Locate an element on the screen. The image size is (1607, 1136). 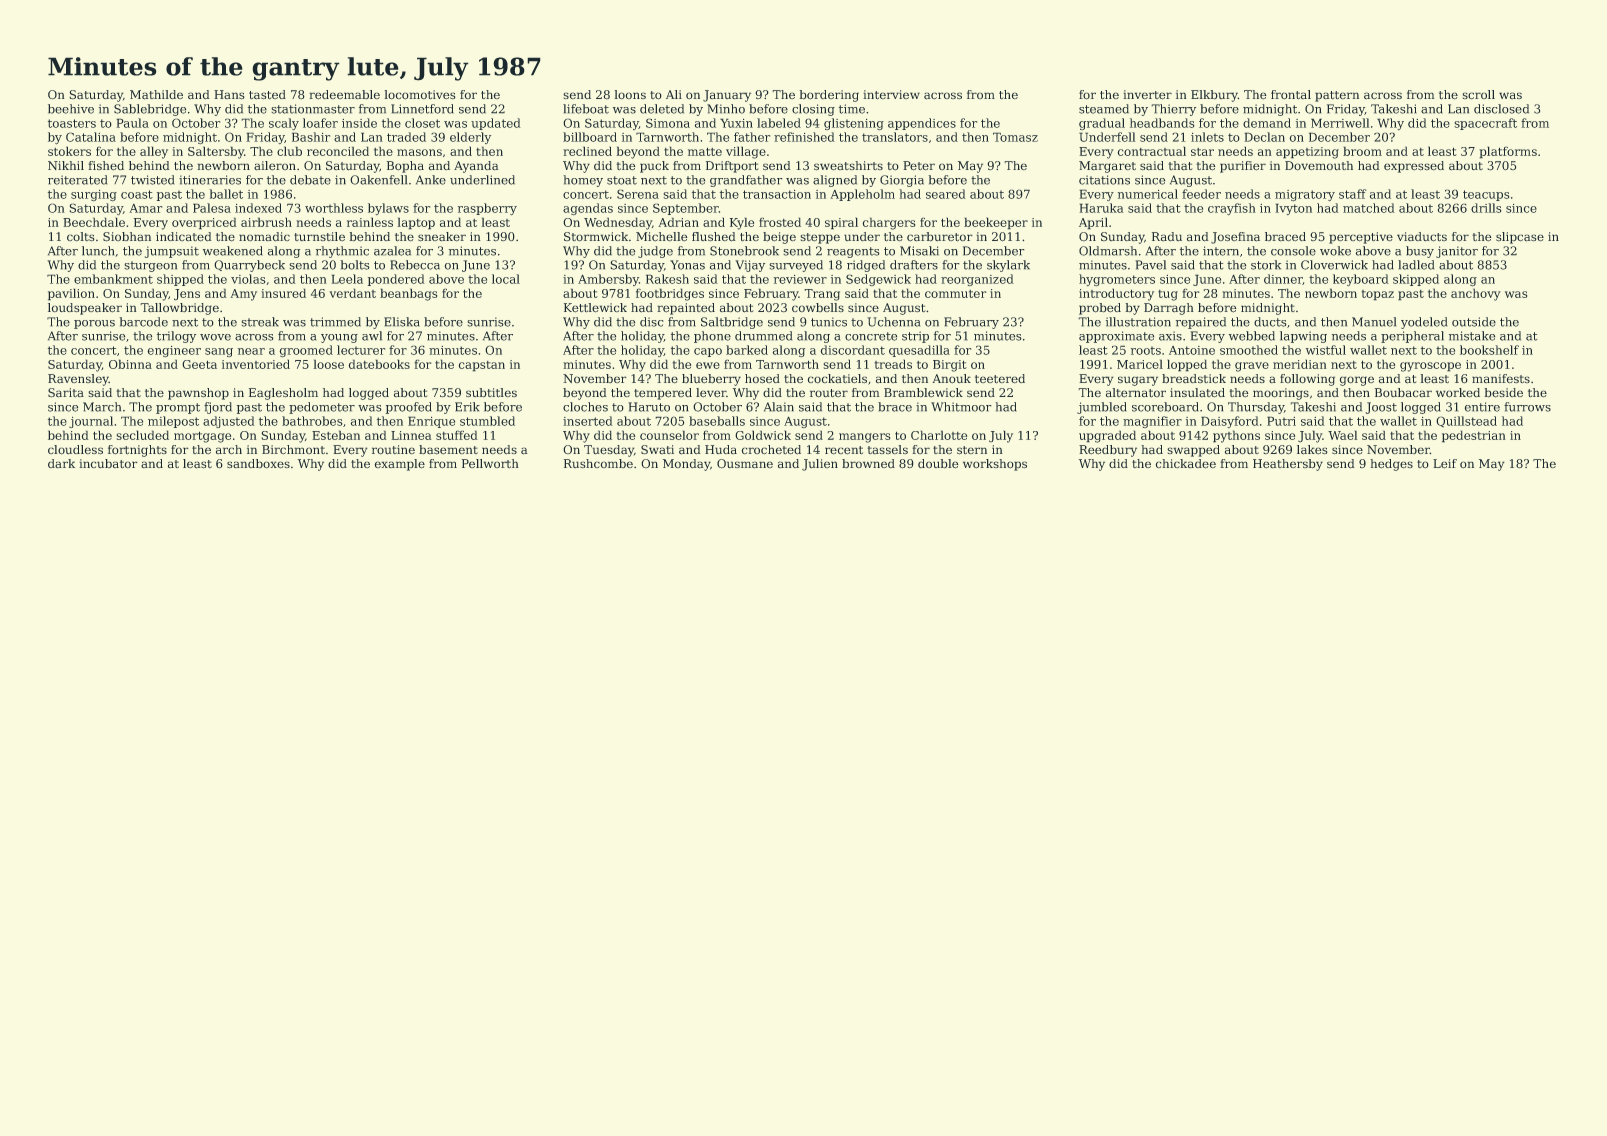
Esteban is located at coordinates (336, 435).
